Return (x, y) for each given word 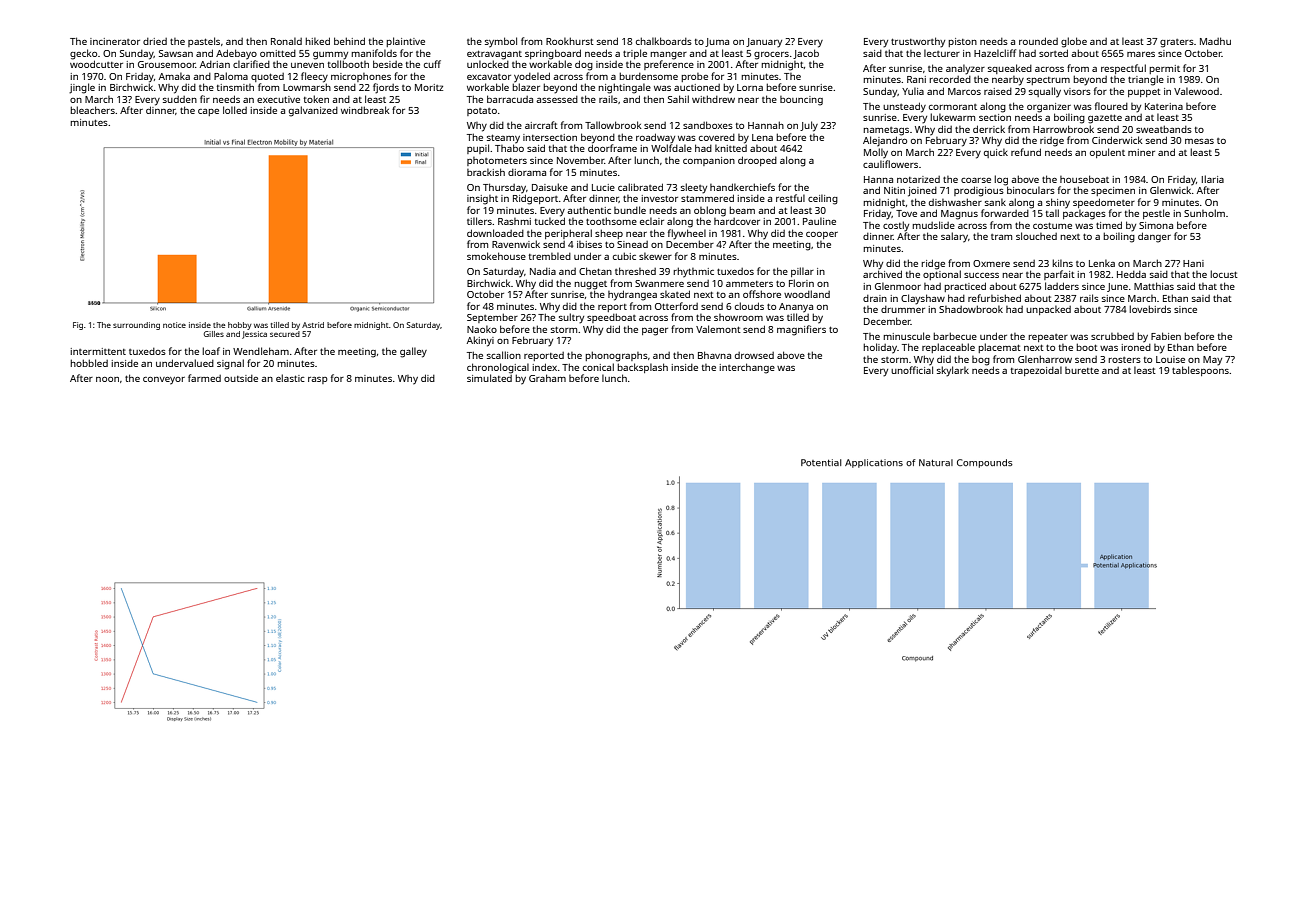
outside (241, 378)
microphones (361, 77)
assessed (557, 99)
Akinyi (480, 341)
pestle (1156, 214)
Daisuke (550, 187)
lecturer (942, 53)
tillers (479, 221)
